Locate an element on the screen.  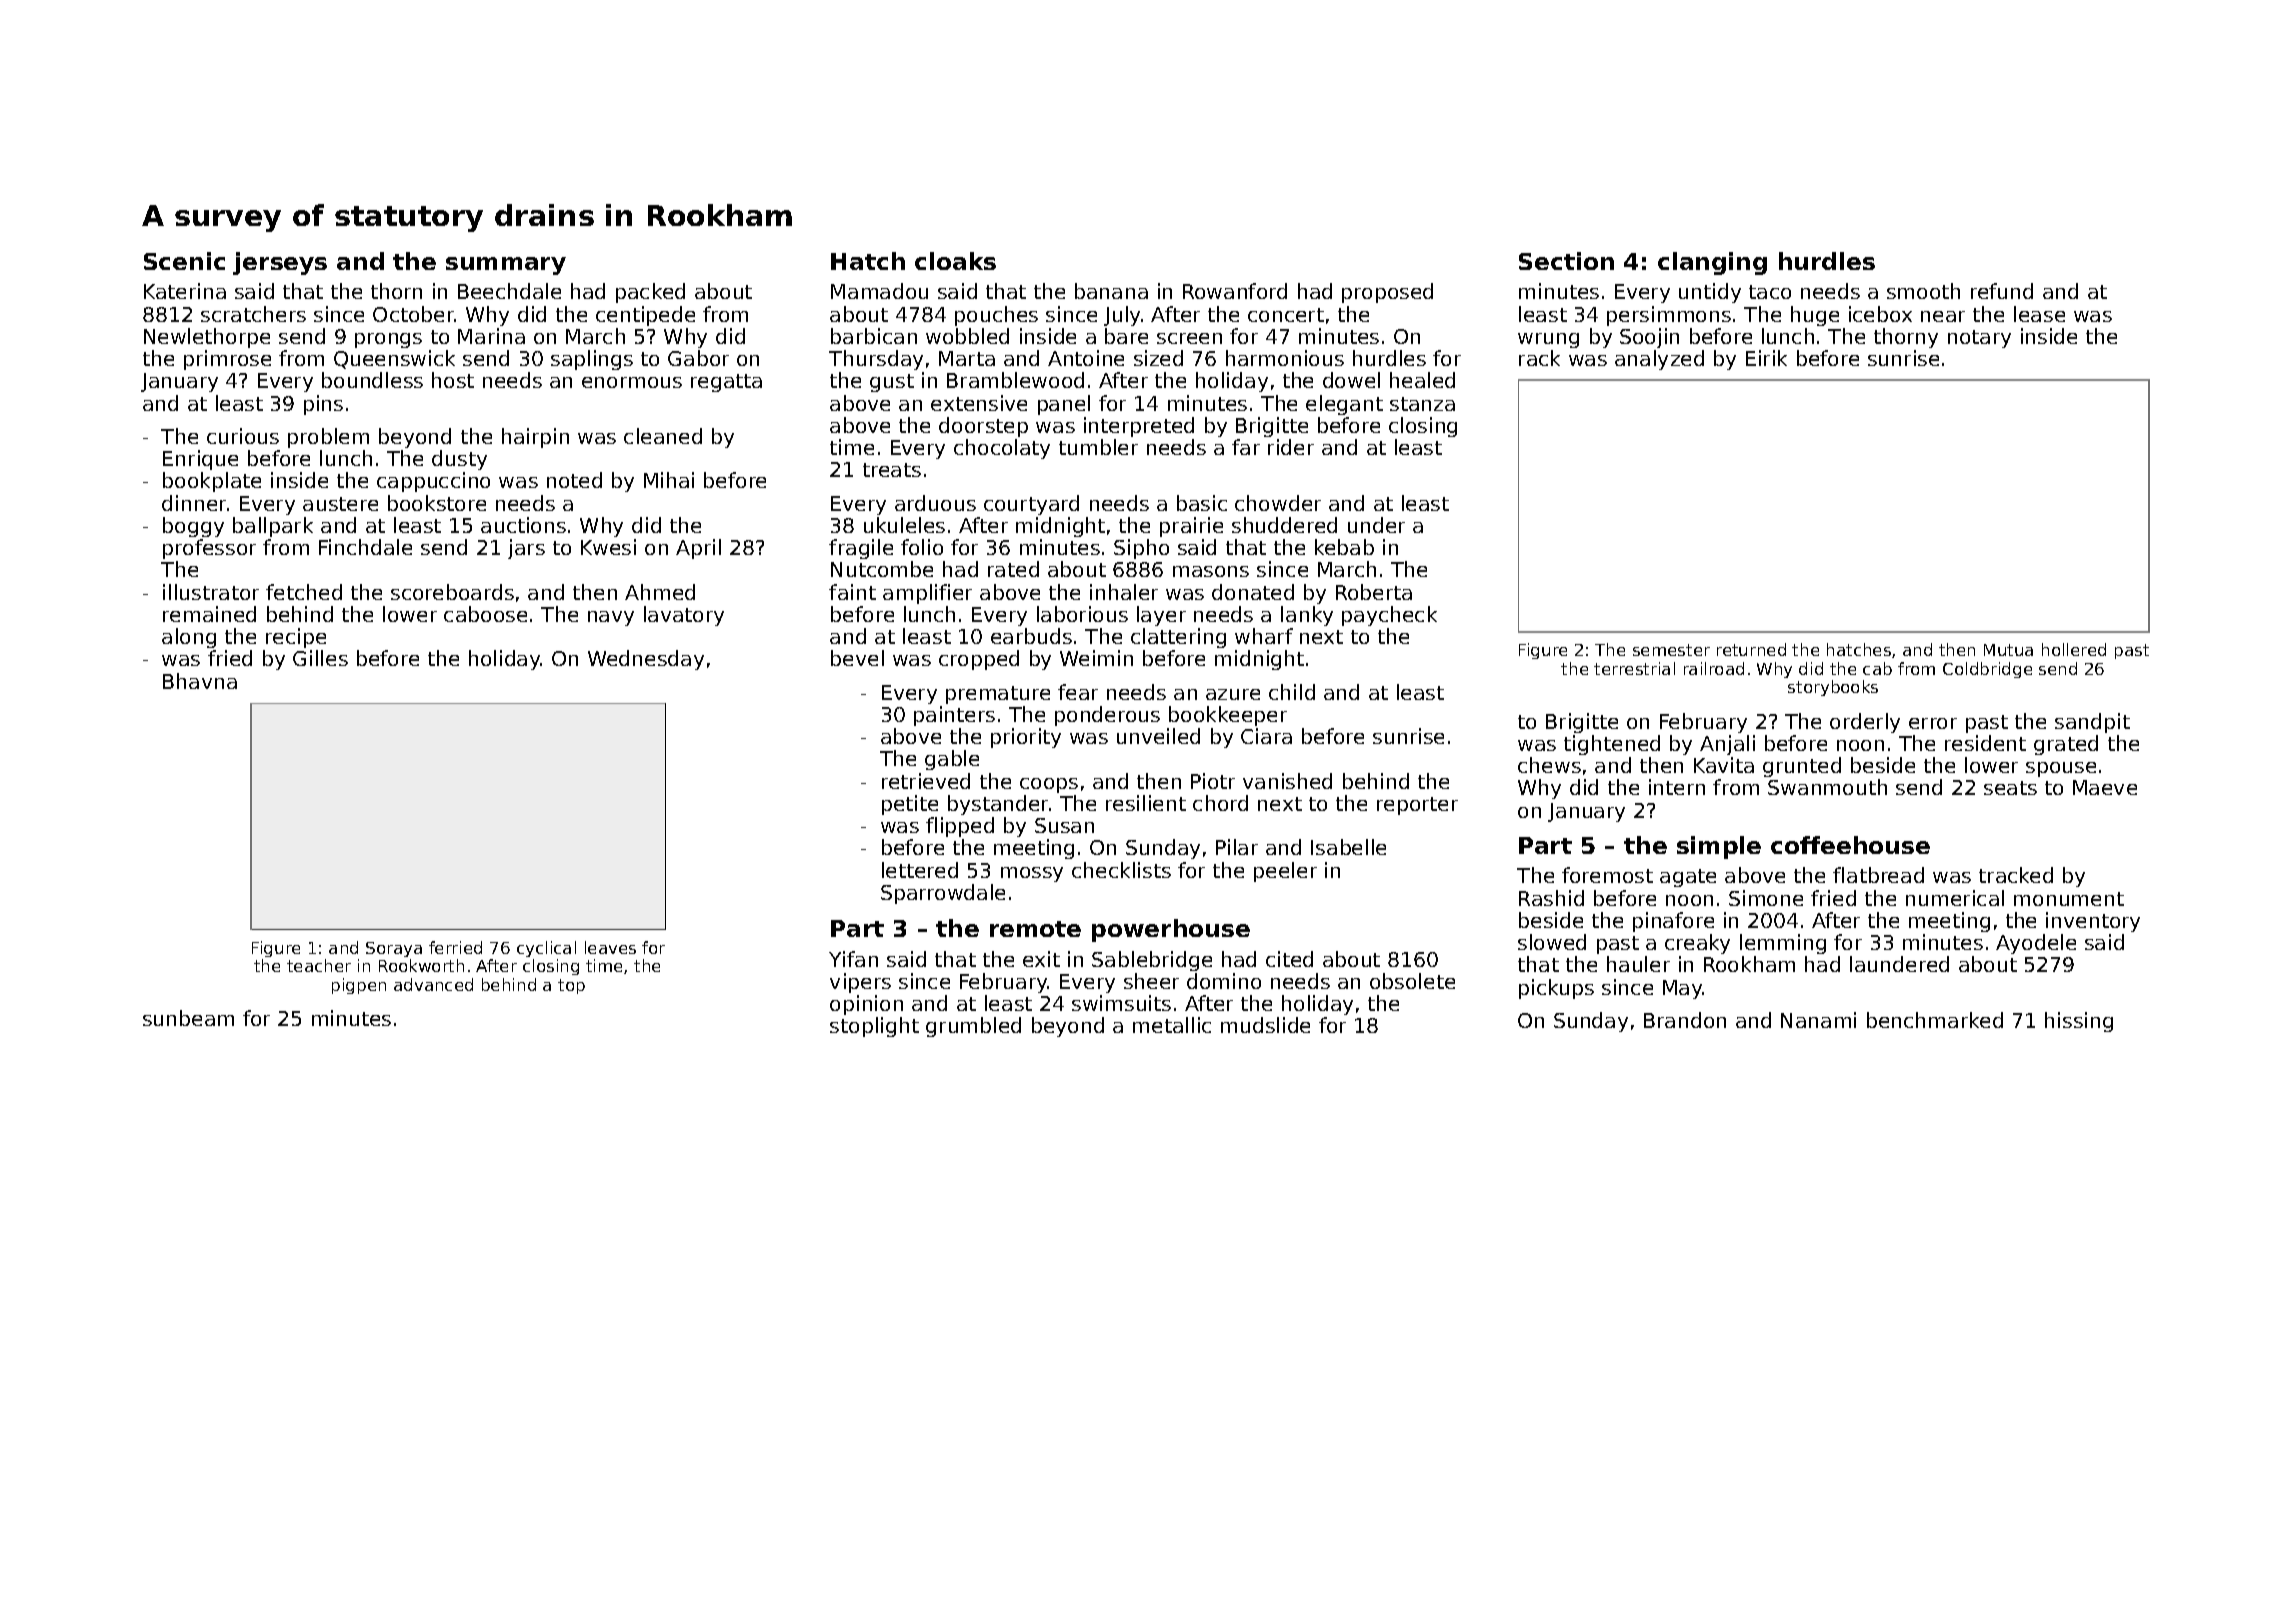
orderly is located at coordinates (1865, 723).
